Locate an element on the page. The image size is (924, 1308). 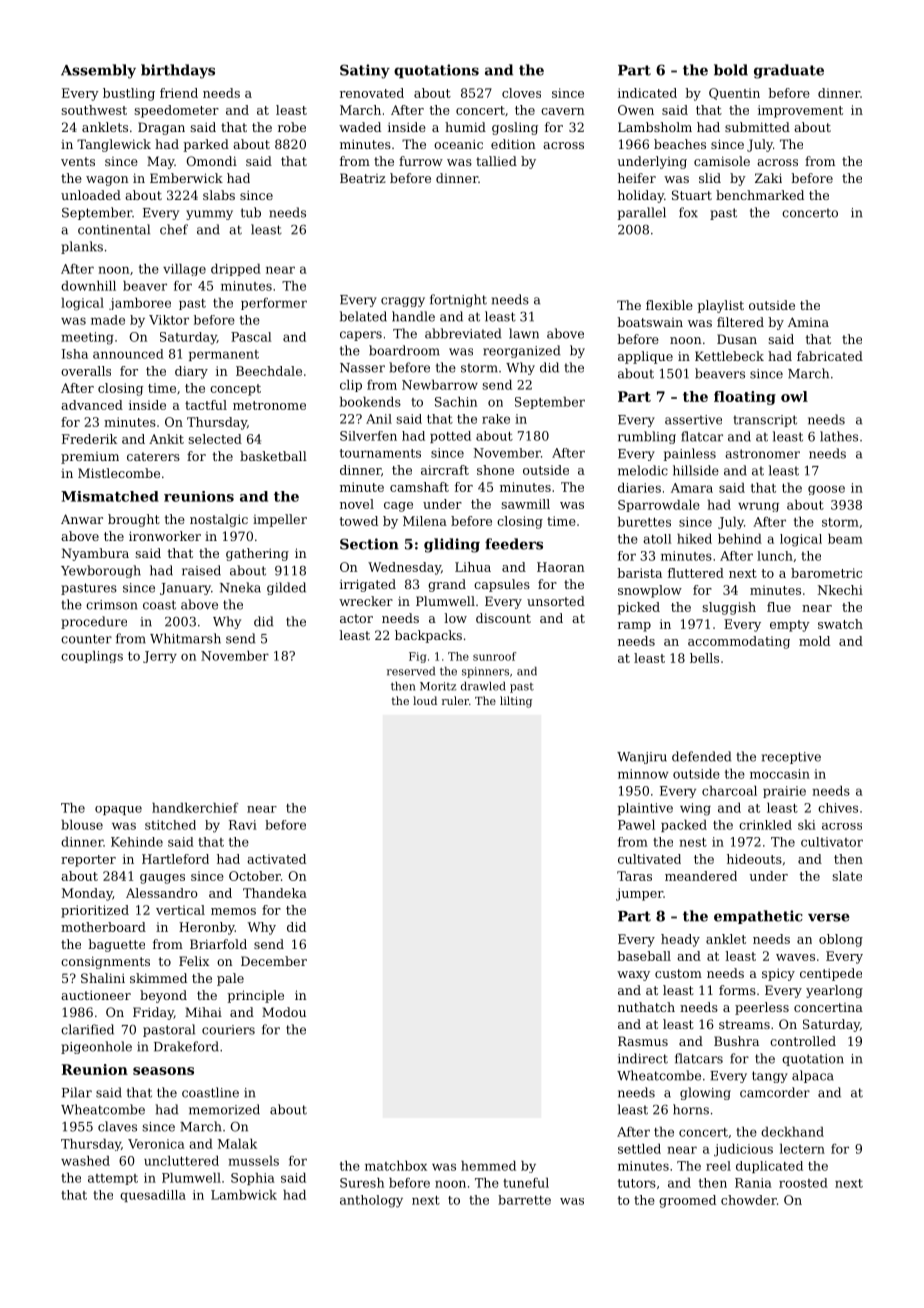
village is located at coordinates (184, 270).
